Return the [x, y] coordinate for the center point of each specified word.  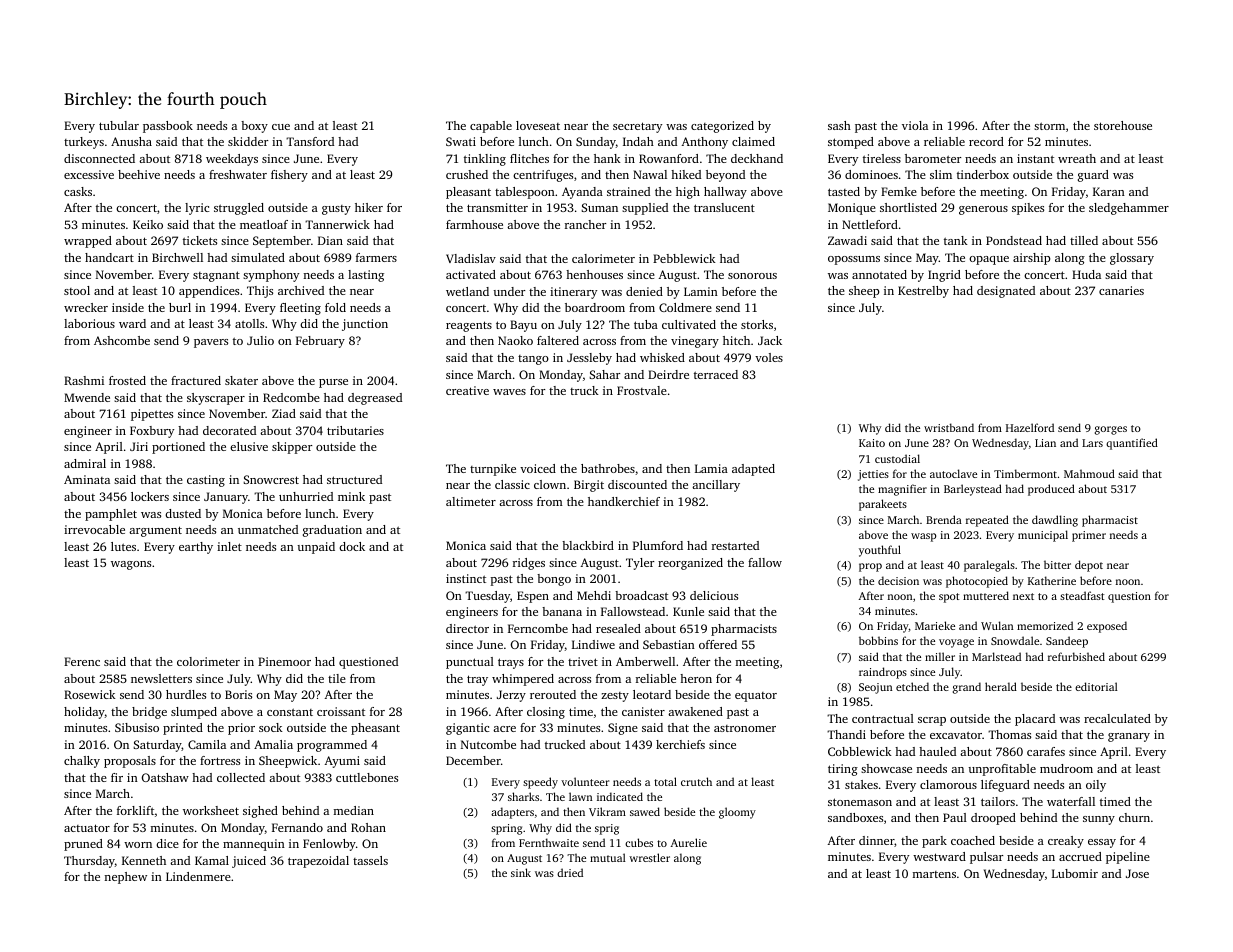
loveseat [538, 125]
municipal [1043, 536]
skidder [248, 141]
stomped [851, 143]
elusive [249, 446]
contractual [883, 718]
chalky [82, 762]
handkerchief [624, 501]
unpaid [316, 548]
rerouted [553, 694]
